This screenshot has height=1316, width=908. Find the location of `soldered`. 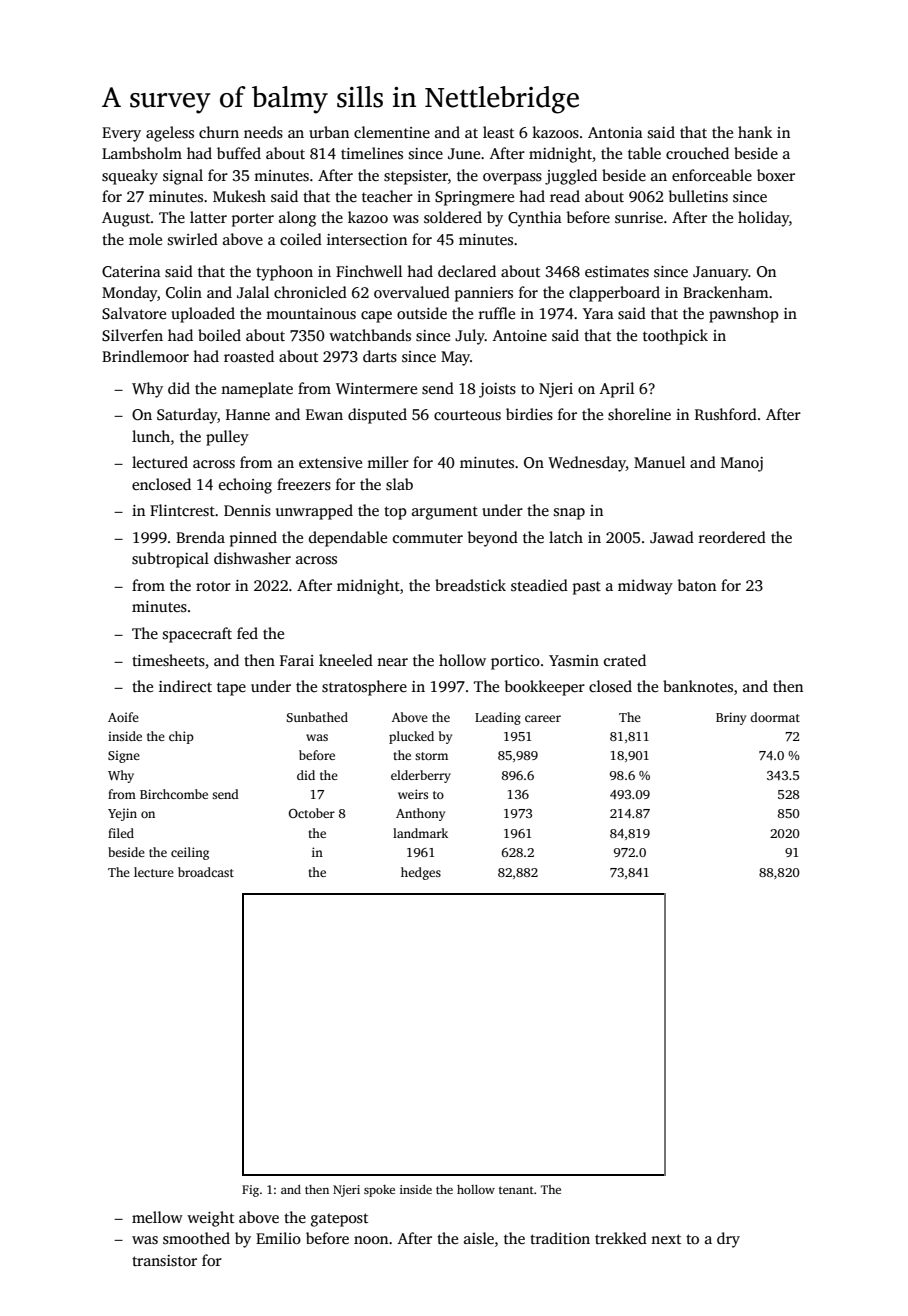

soldered is located at coordinates (453, 217).
